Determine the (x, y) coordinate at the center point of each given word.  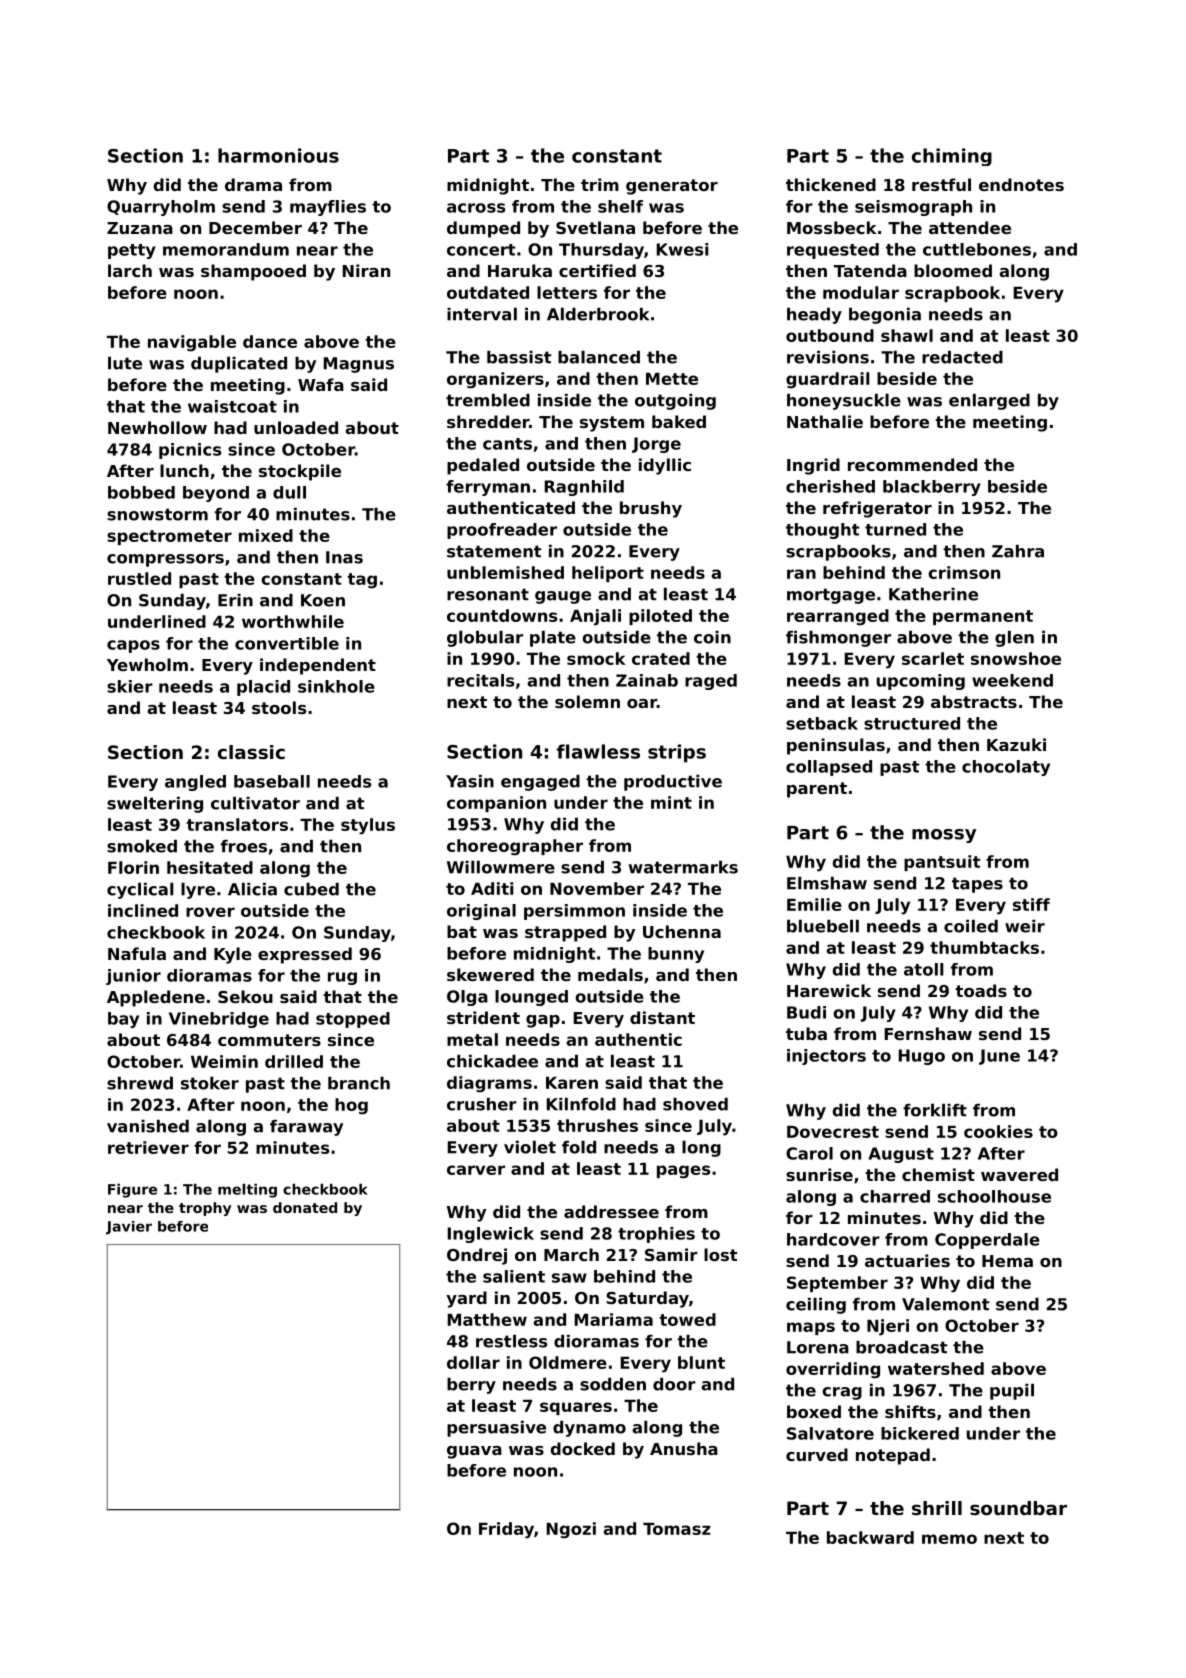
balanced (599, 357)
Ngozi (571, 1530)
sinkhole (336, 686)
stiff (1031, 904)
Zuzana (140, 228)
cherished (830, 486)
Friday (506, 1530)
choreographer (515, 847)
